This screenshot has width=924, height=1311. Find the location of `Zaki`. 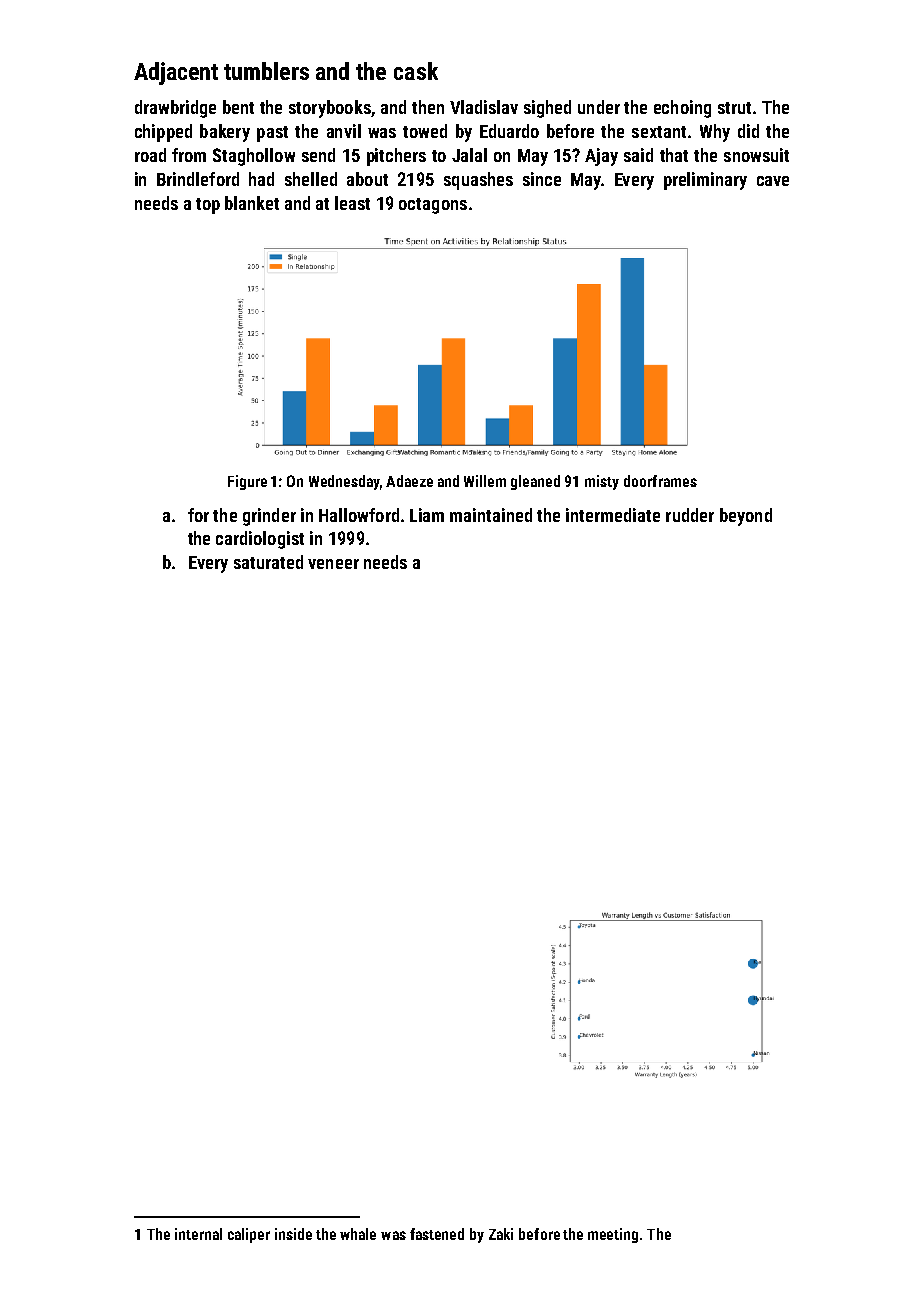

Zaki is located at coordinates (501, 1234).
